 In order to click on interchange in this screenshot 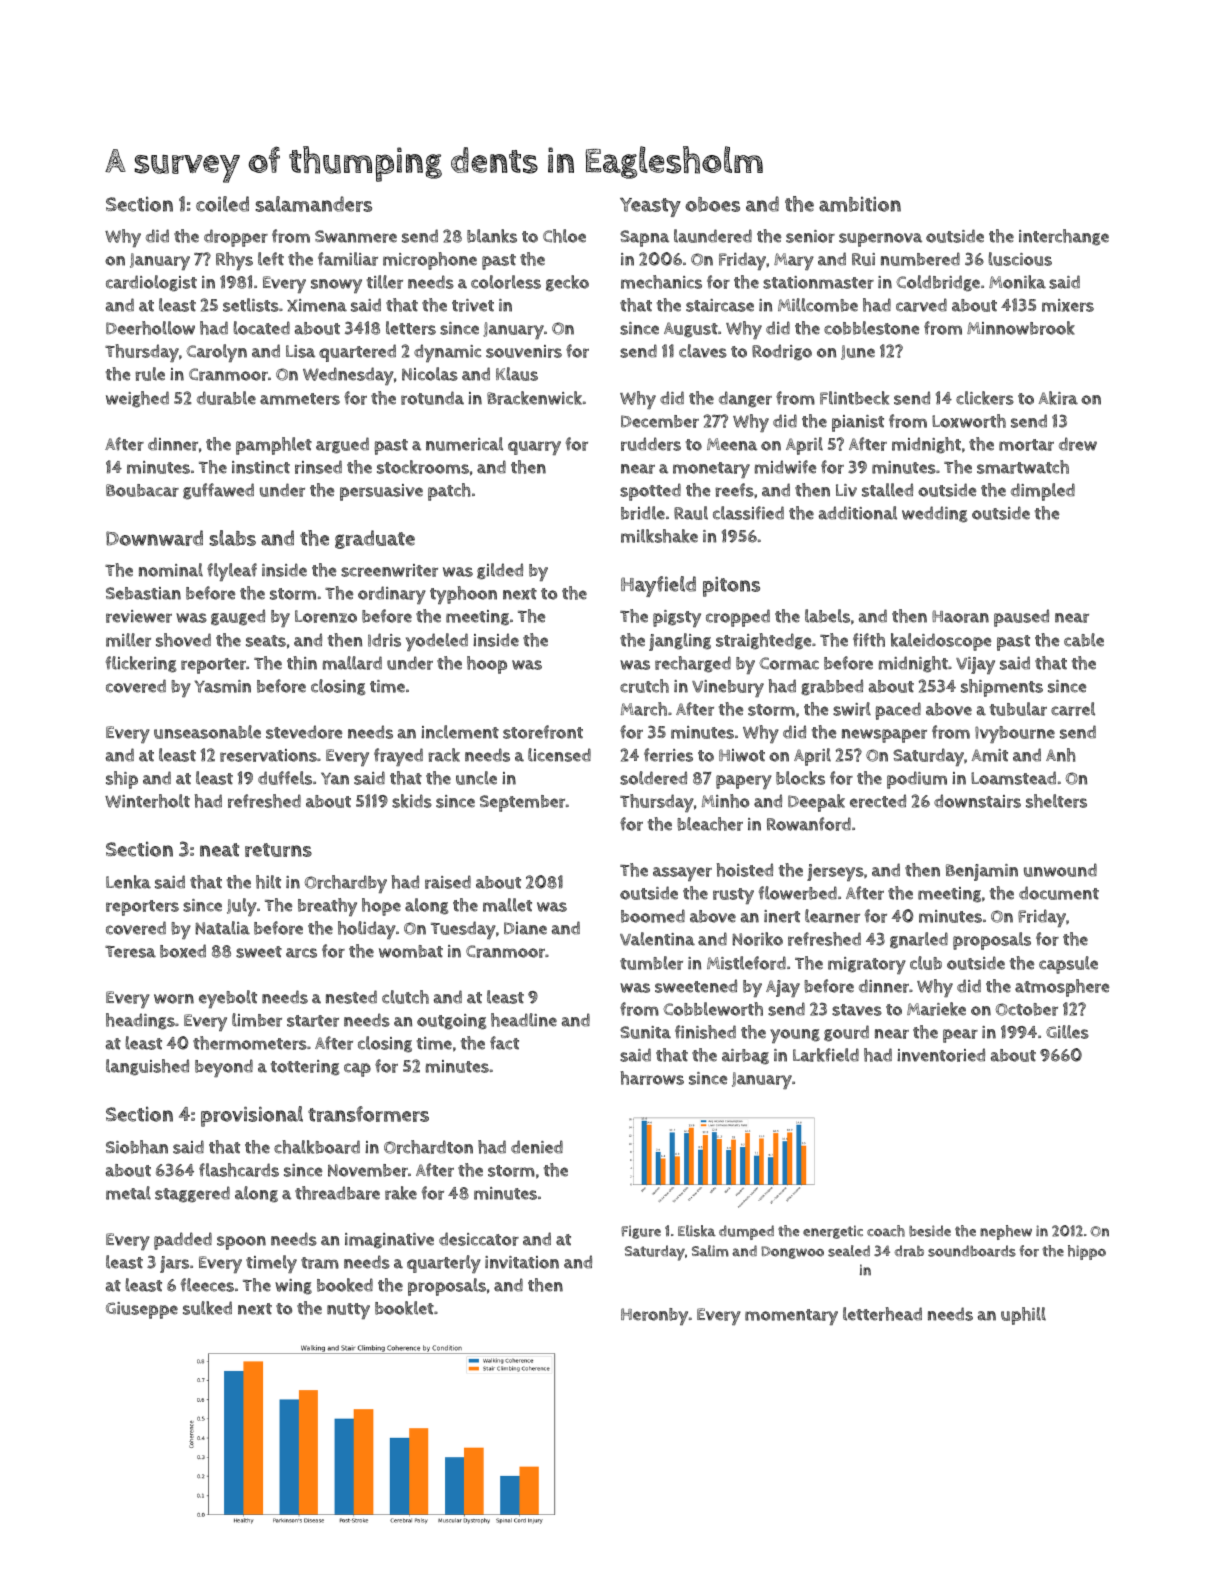, I will do `click(1064, 237)`.
